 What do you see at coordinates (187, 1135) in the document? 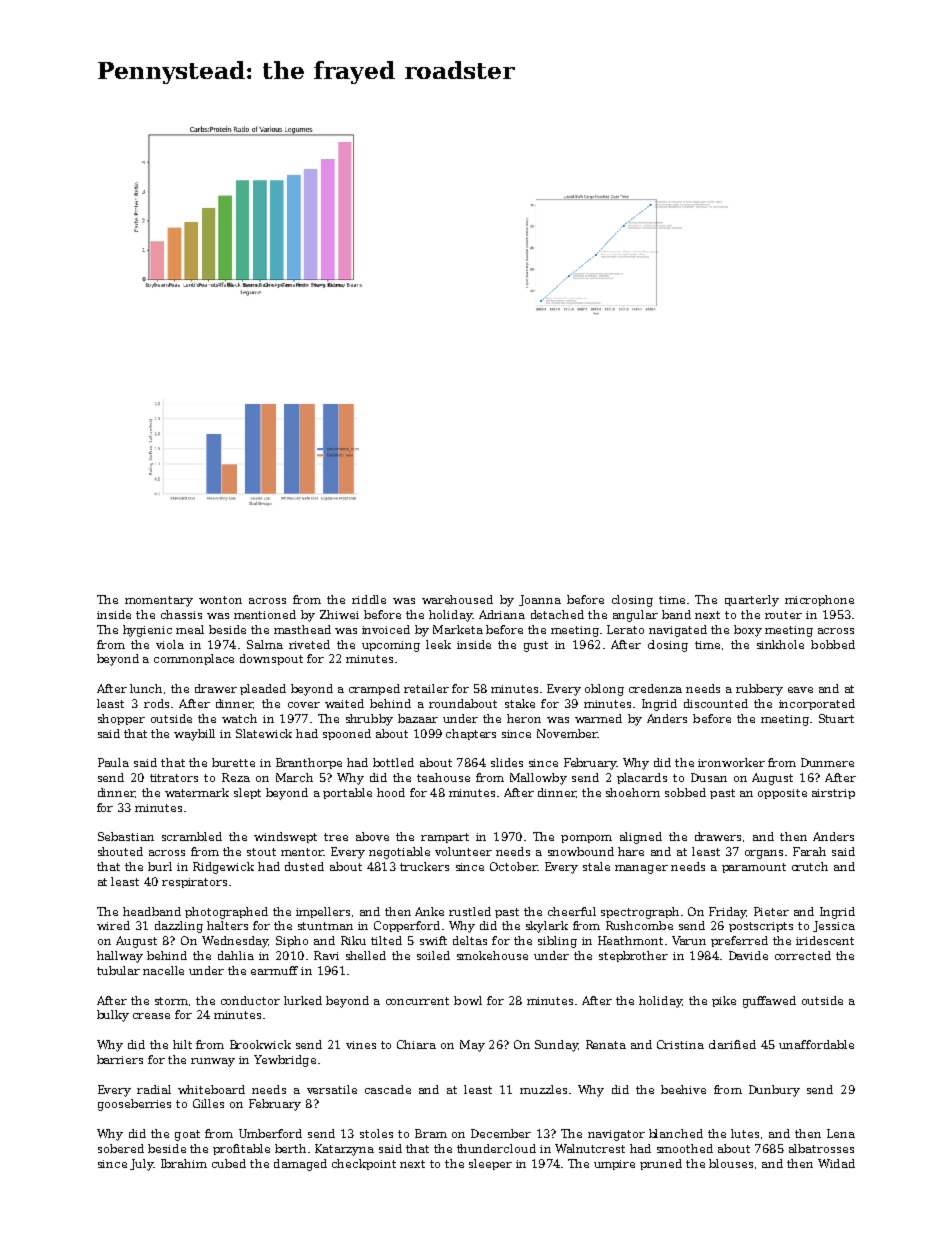
I see `goat` at bounding box center [187, 1135].
